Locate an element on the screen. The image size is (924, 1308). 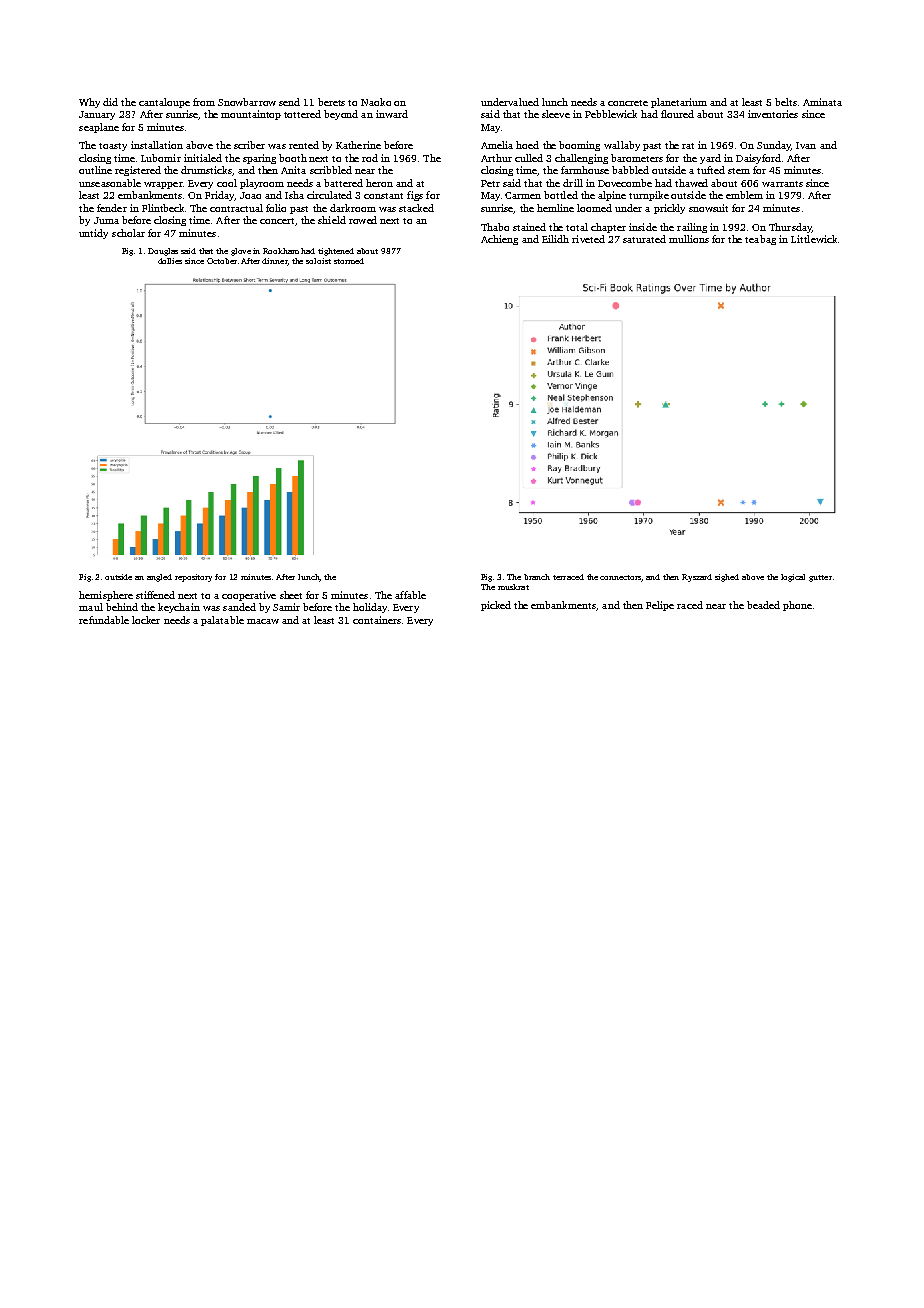
gutter is located at coordinates (820, 578).
